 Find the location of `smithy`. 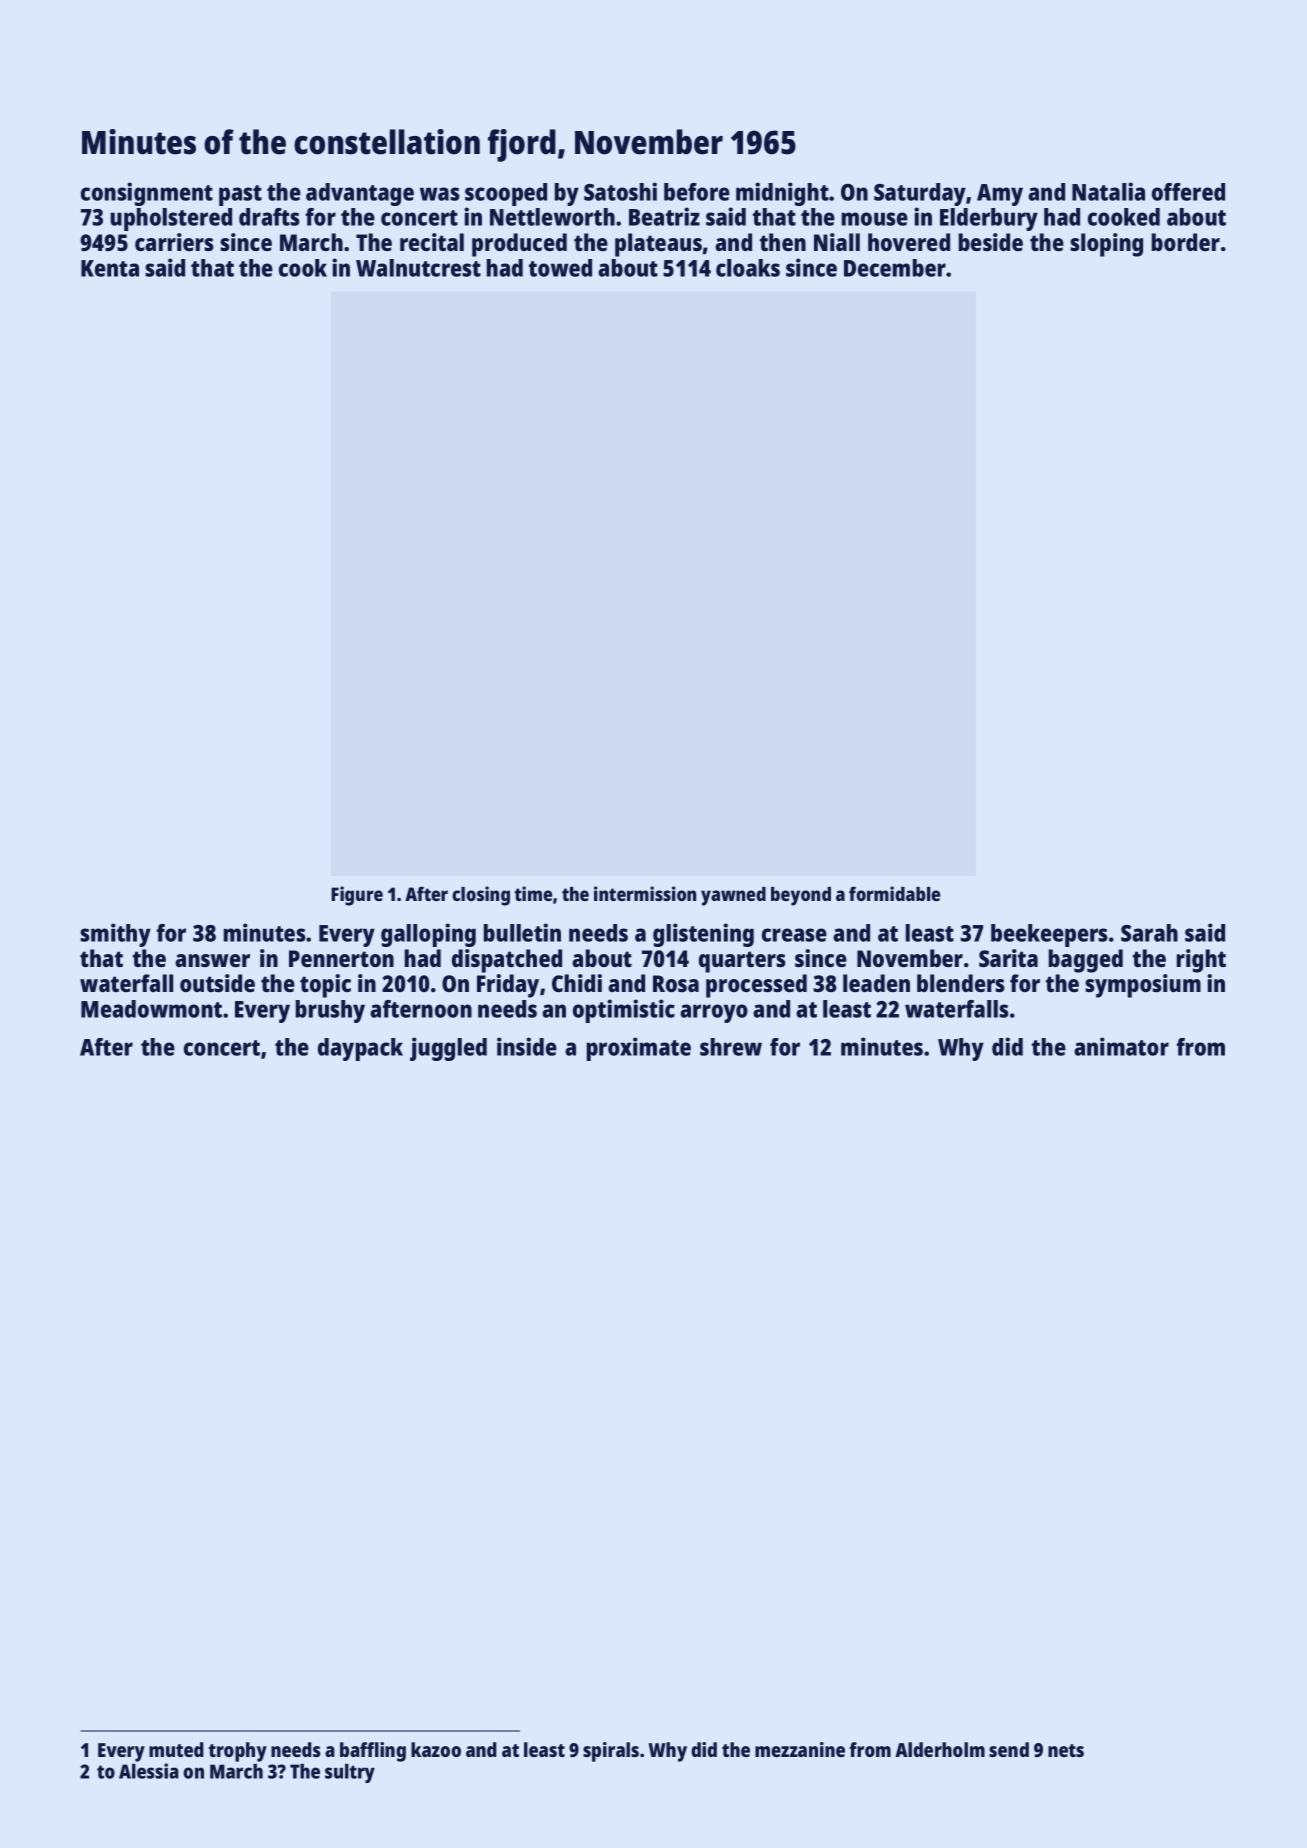

smithy is located at coordinates (115, 935).
